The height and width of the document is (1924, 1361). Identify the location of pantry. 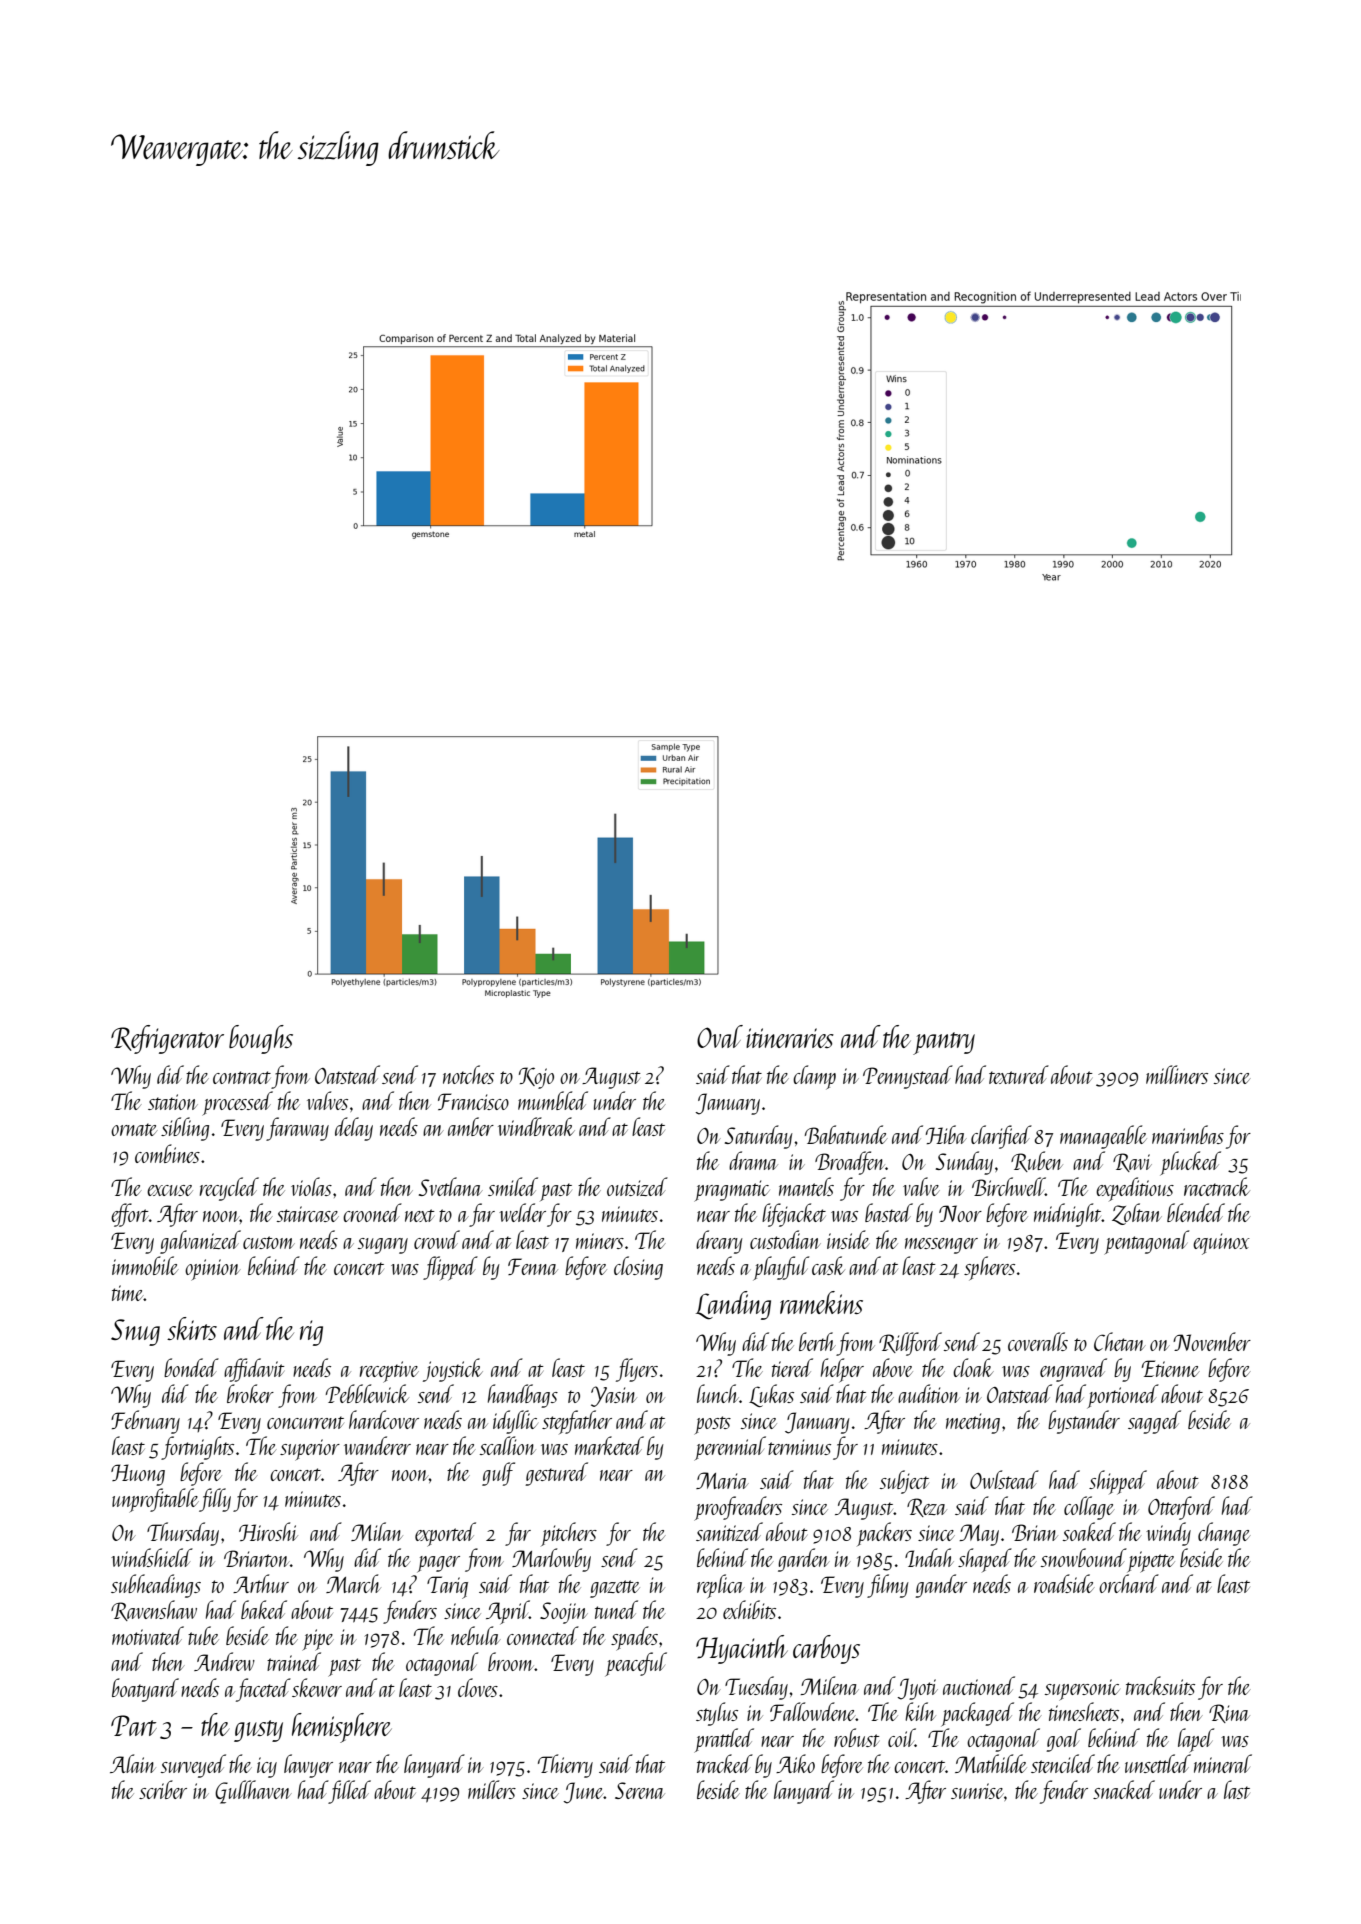
(944, 1043).
